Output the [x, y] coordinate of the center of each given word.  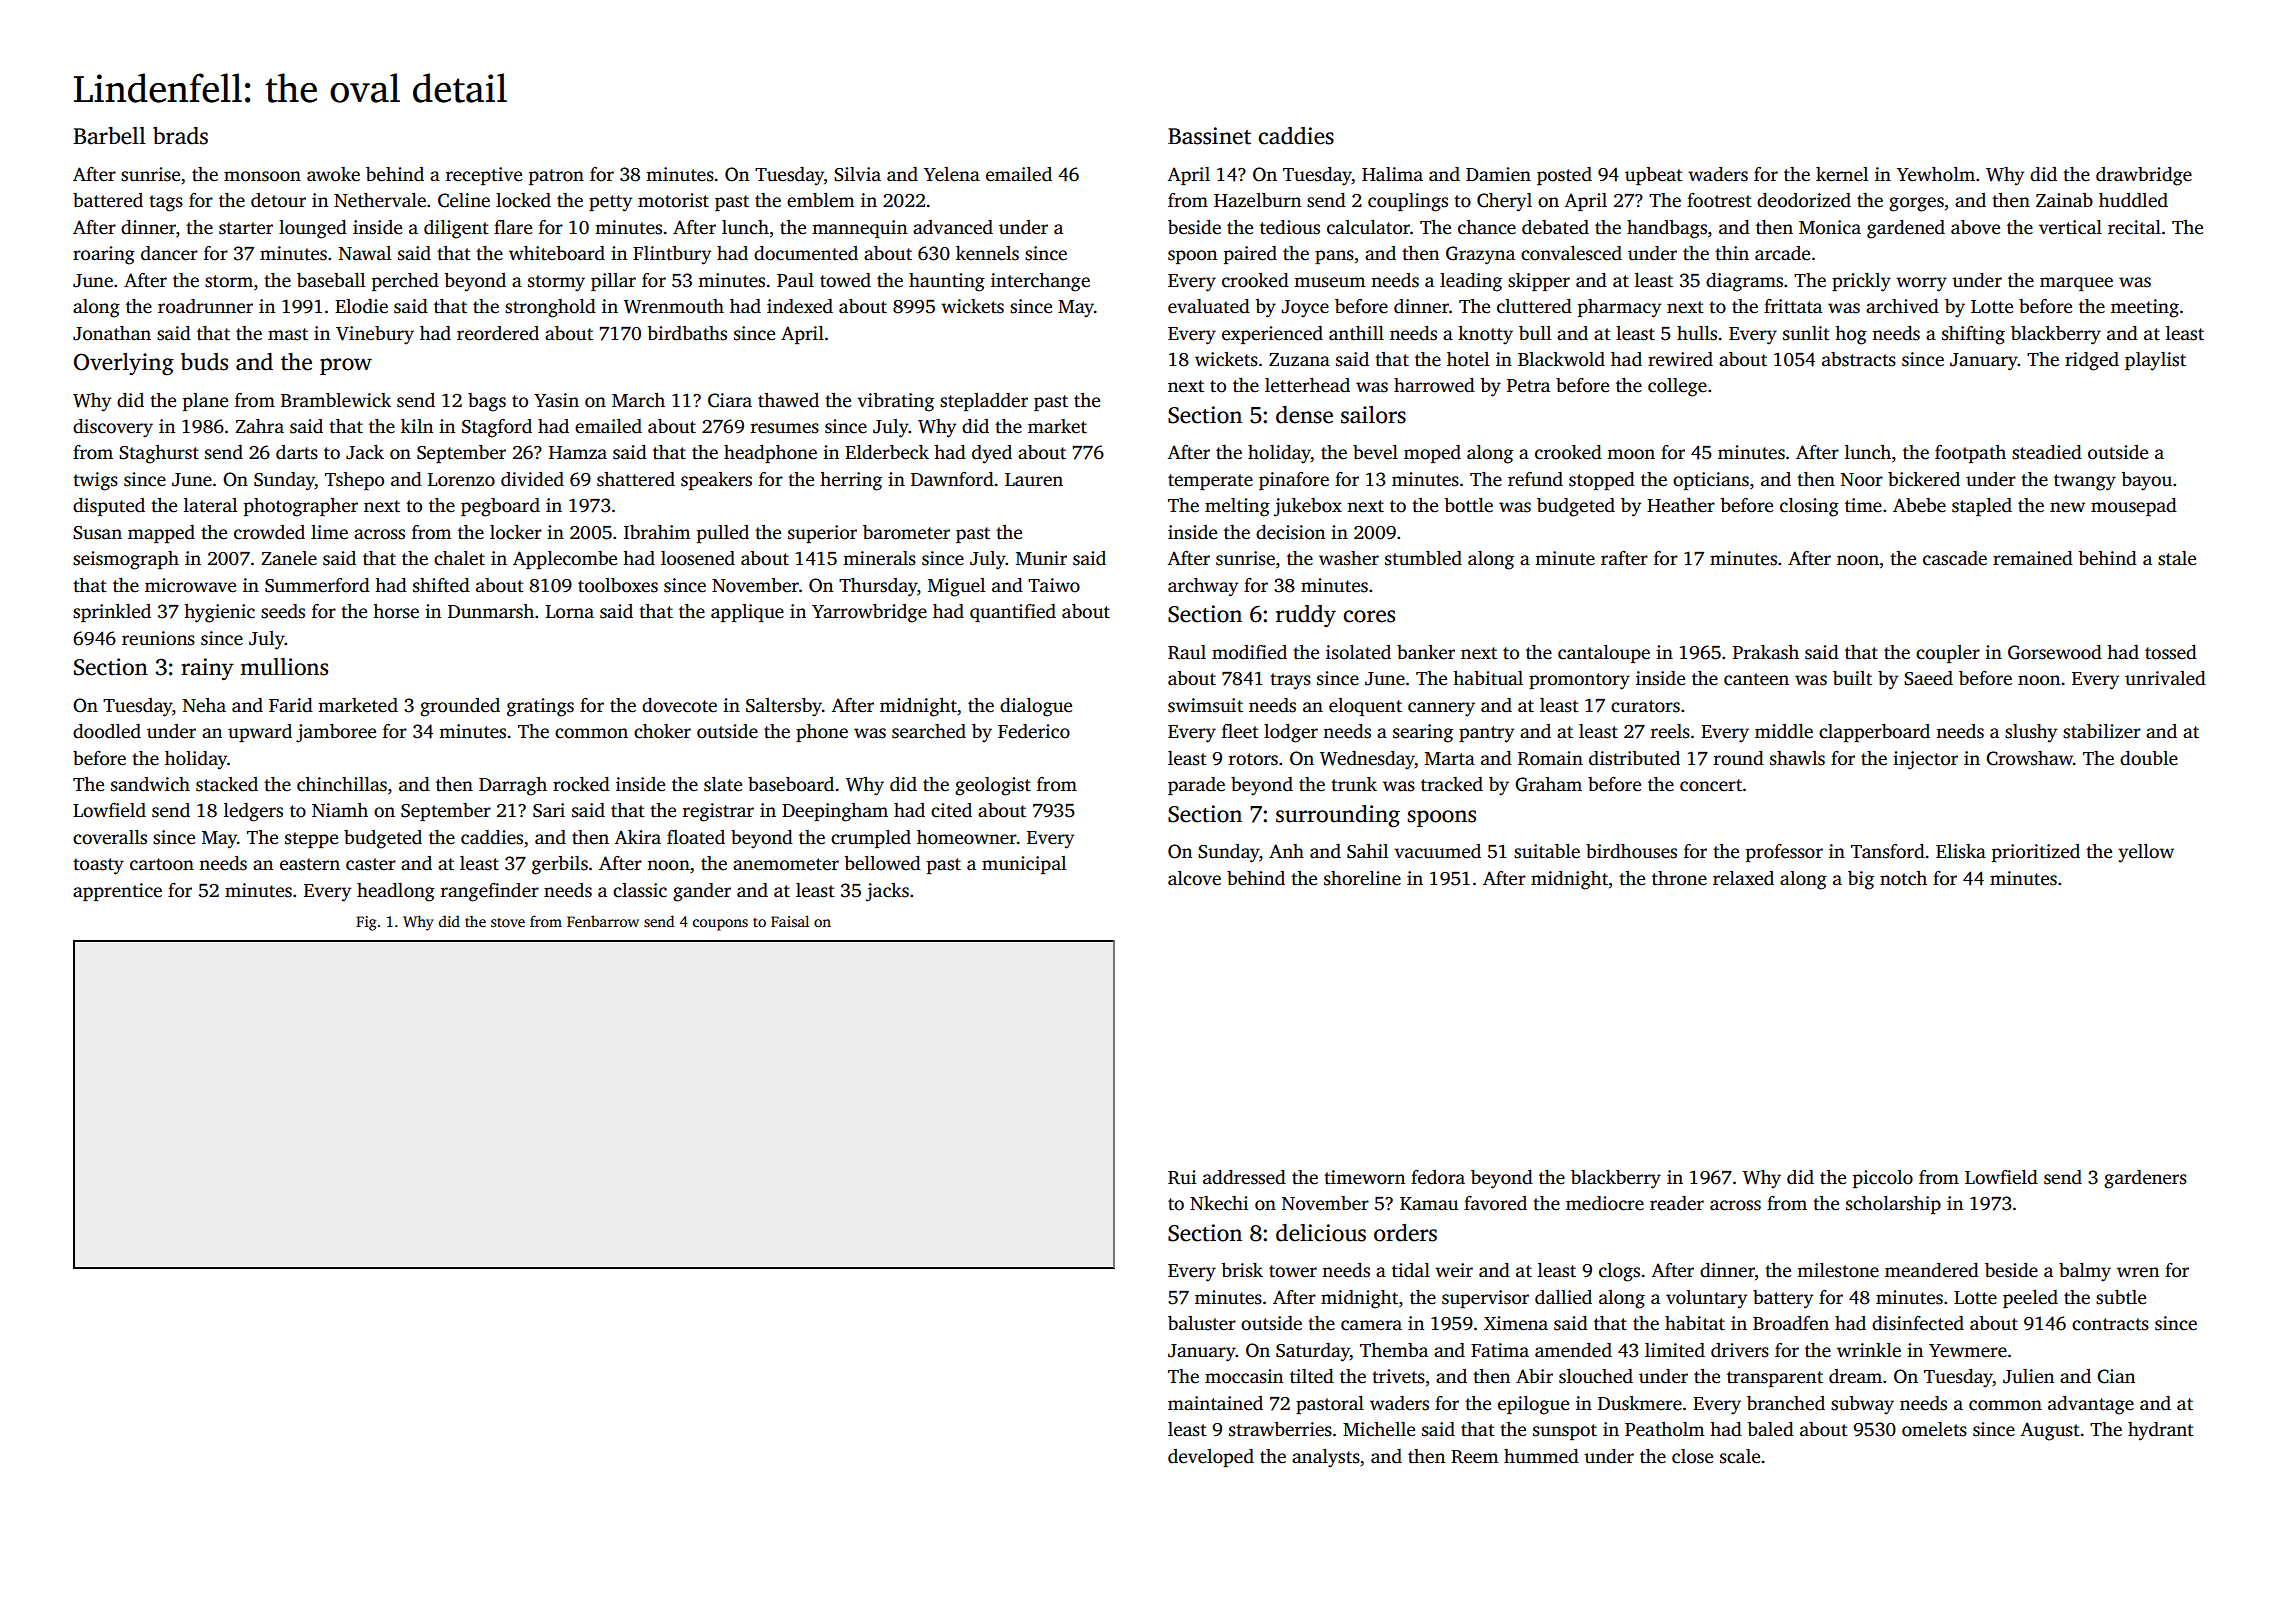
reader [1677, 1203]
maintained [1215, 1403]
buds [204, 362]
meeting [2145, 308]
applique [747, 613]
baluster [1202, 1323]
